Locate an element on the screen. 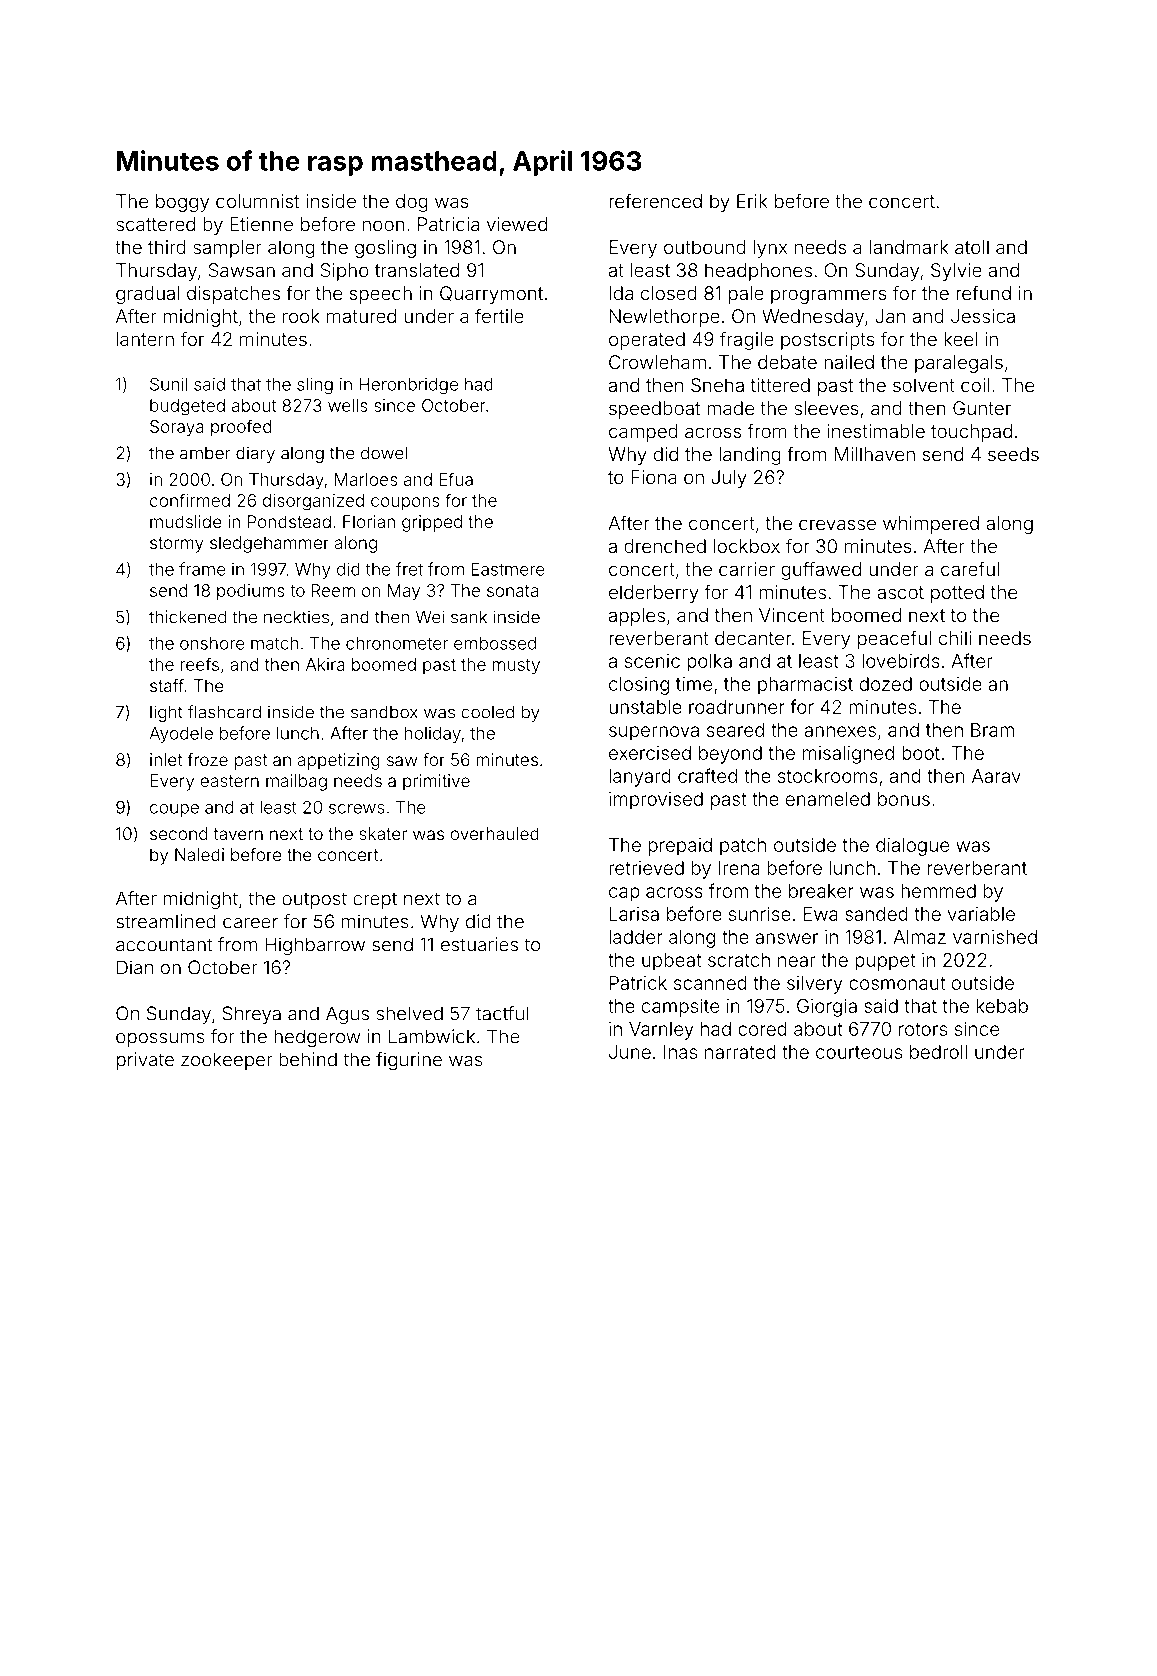  diary is located at coordinates (255, 454).
